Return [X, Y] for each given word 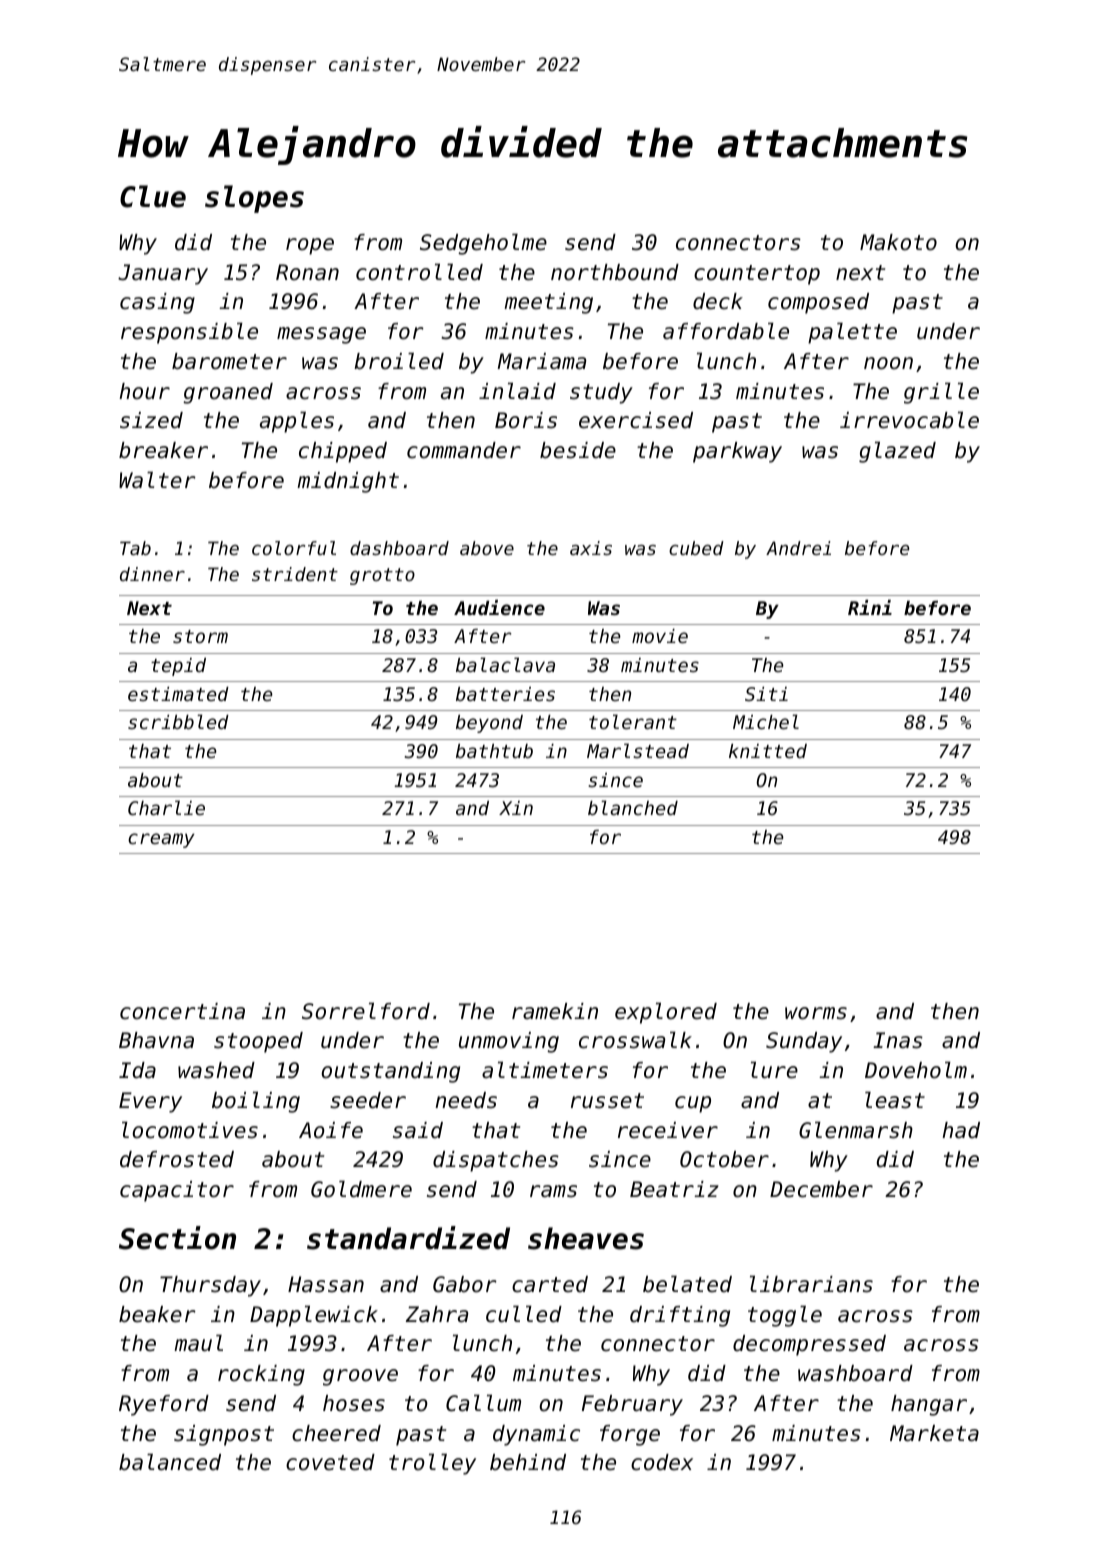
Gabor [465, 1284]
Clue [153, 196]
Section [177, 1238]
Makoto [898, 242]
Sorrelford [366, 1011]
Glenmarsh [856, 1130]
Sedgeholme [483, 244]
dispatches [496, 1161]
